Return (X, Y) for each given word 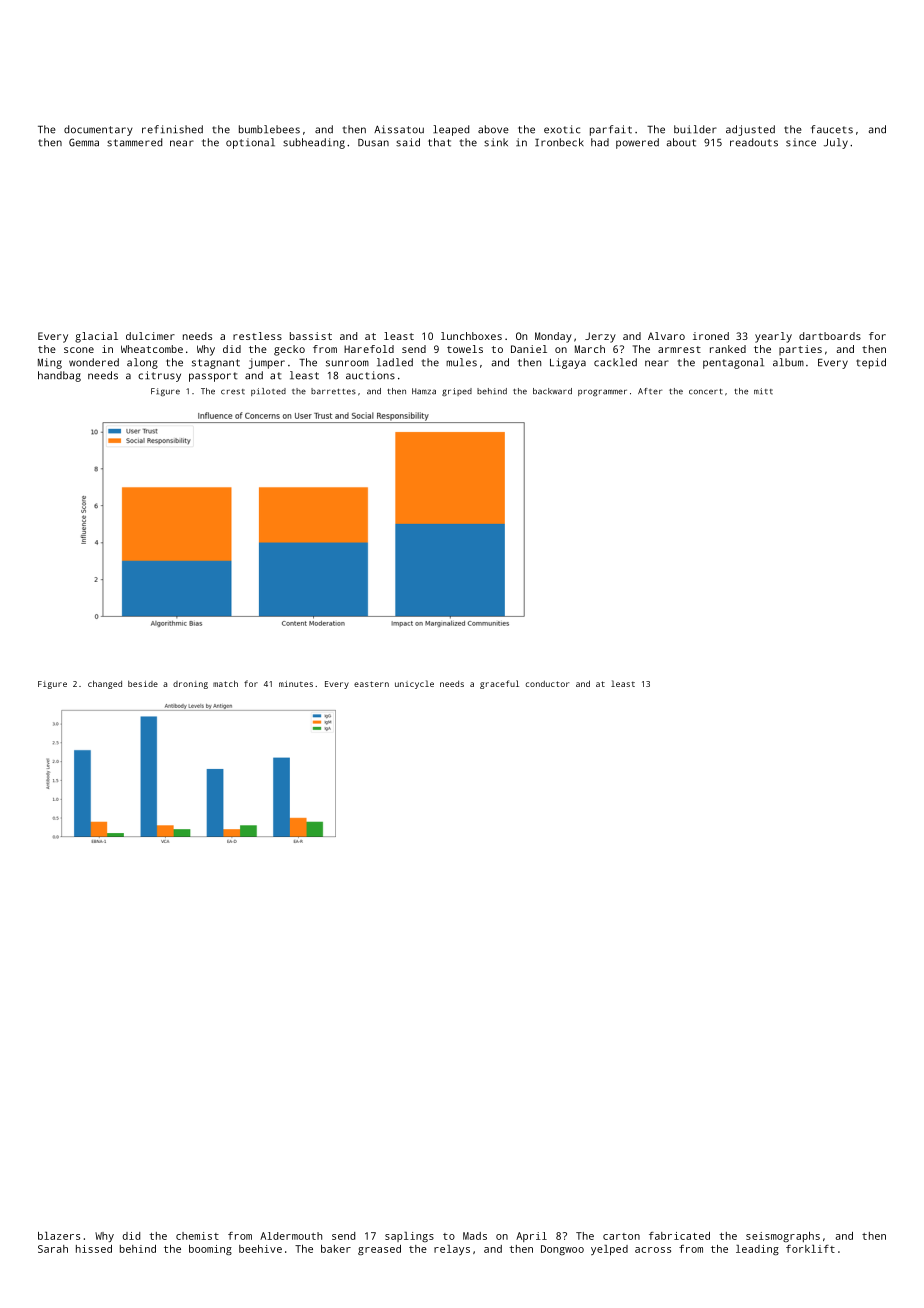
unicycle (414, 684)
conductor (547, 684)
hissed (94, 1249)
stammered (134, 142)
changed (105, 684)
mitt (763, 391)
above (493, 129)
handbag (59, 376)
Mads (475, 1236)
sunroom (347, 363)
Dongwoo (562, 1250)
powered (637, 143)
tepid (871, 363)
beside (143, 684)
